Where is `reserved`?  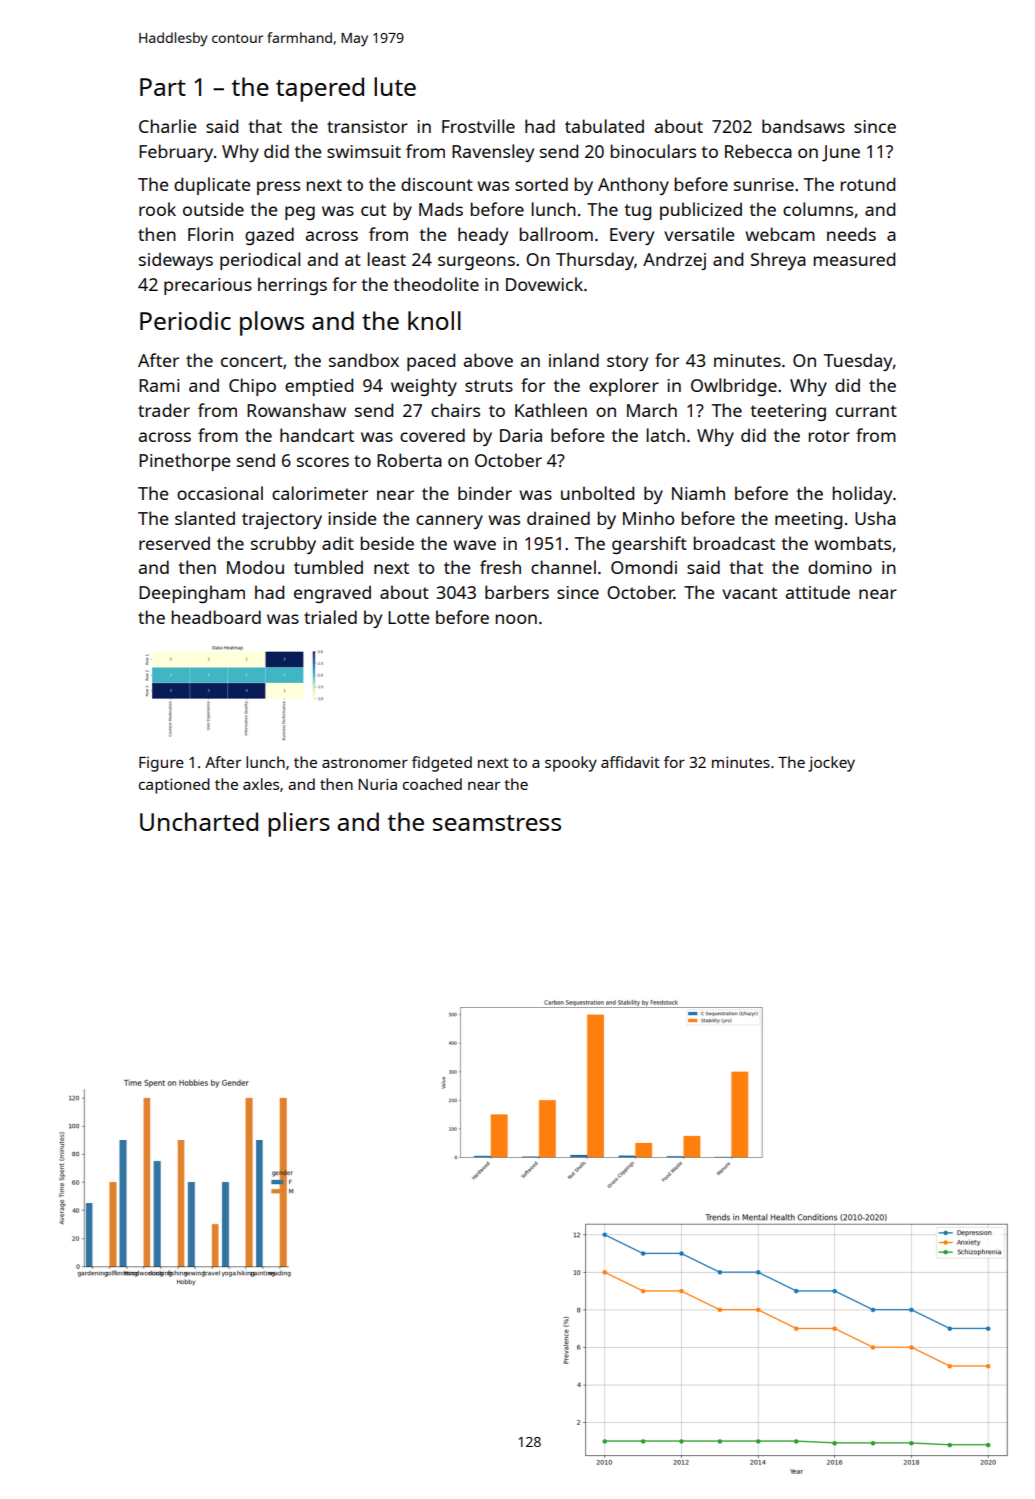
reserved is located at coordinates (174, 543).
